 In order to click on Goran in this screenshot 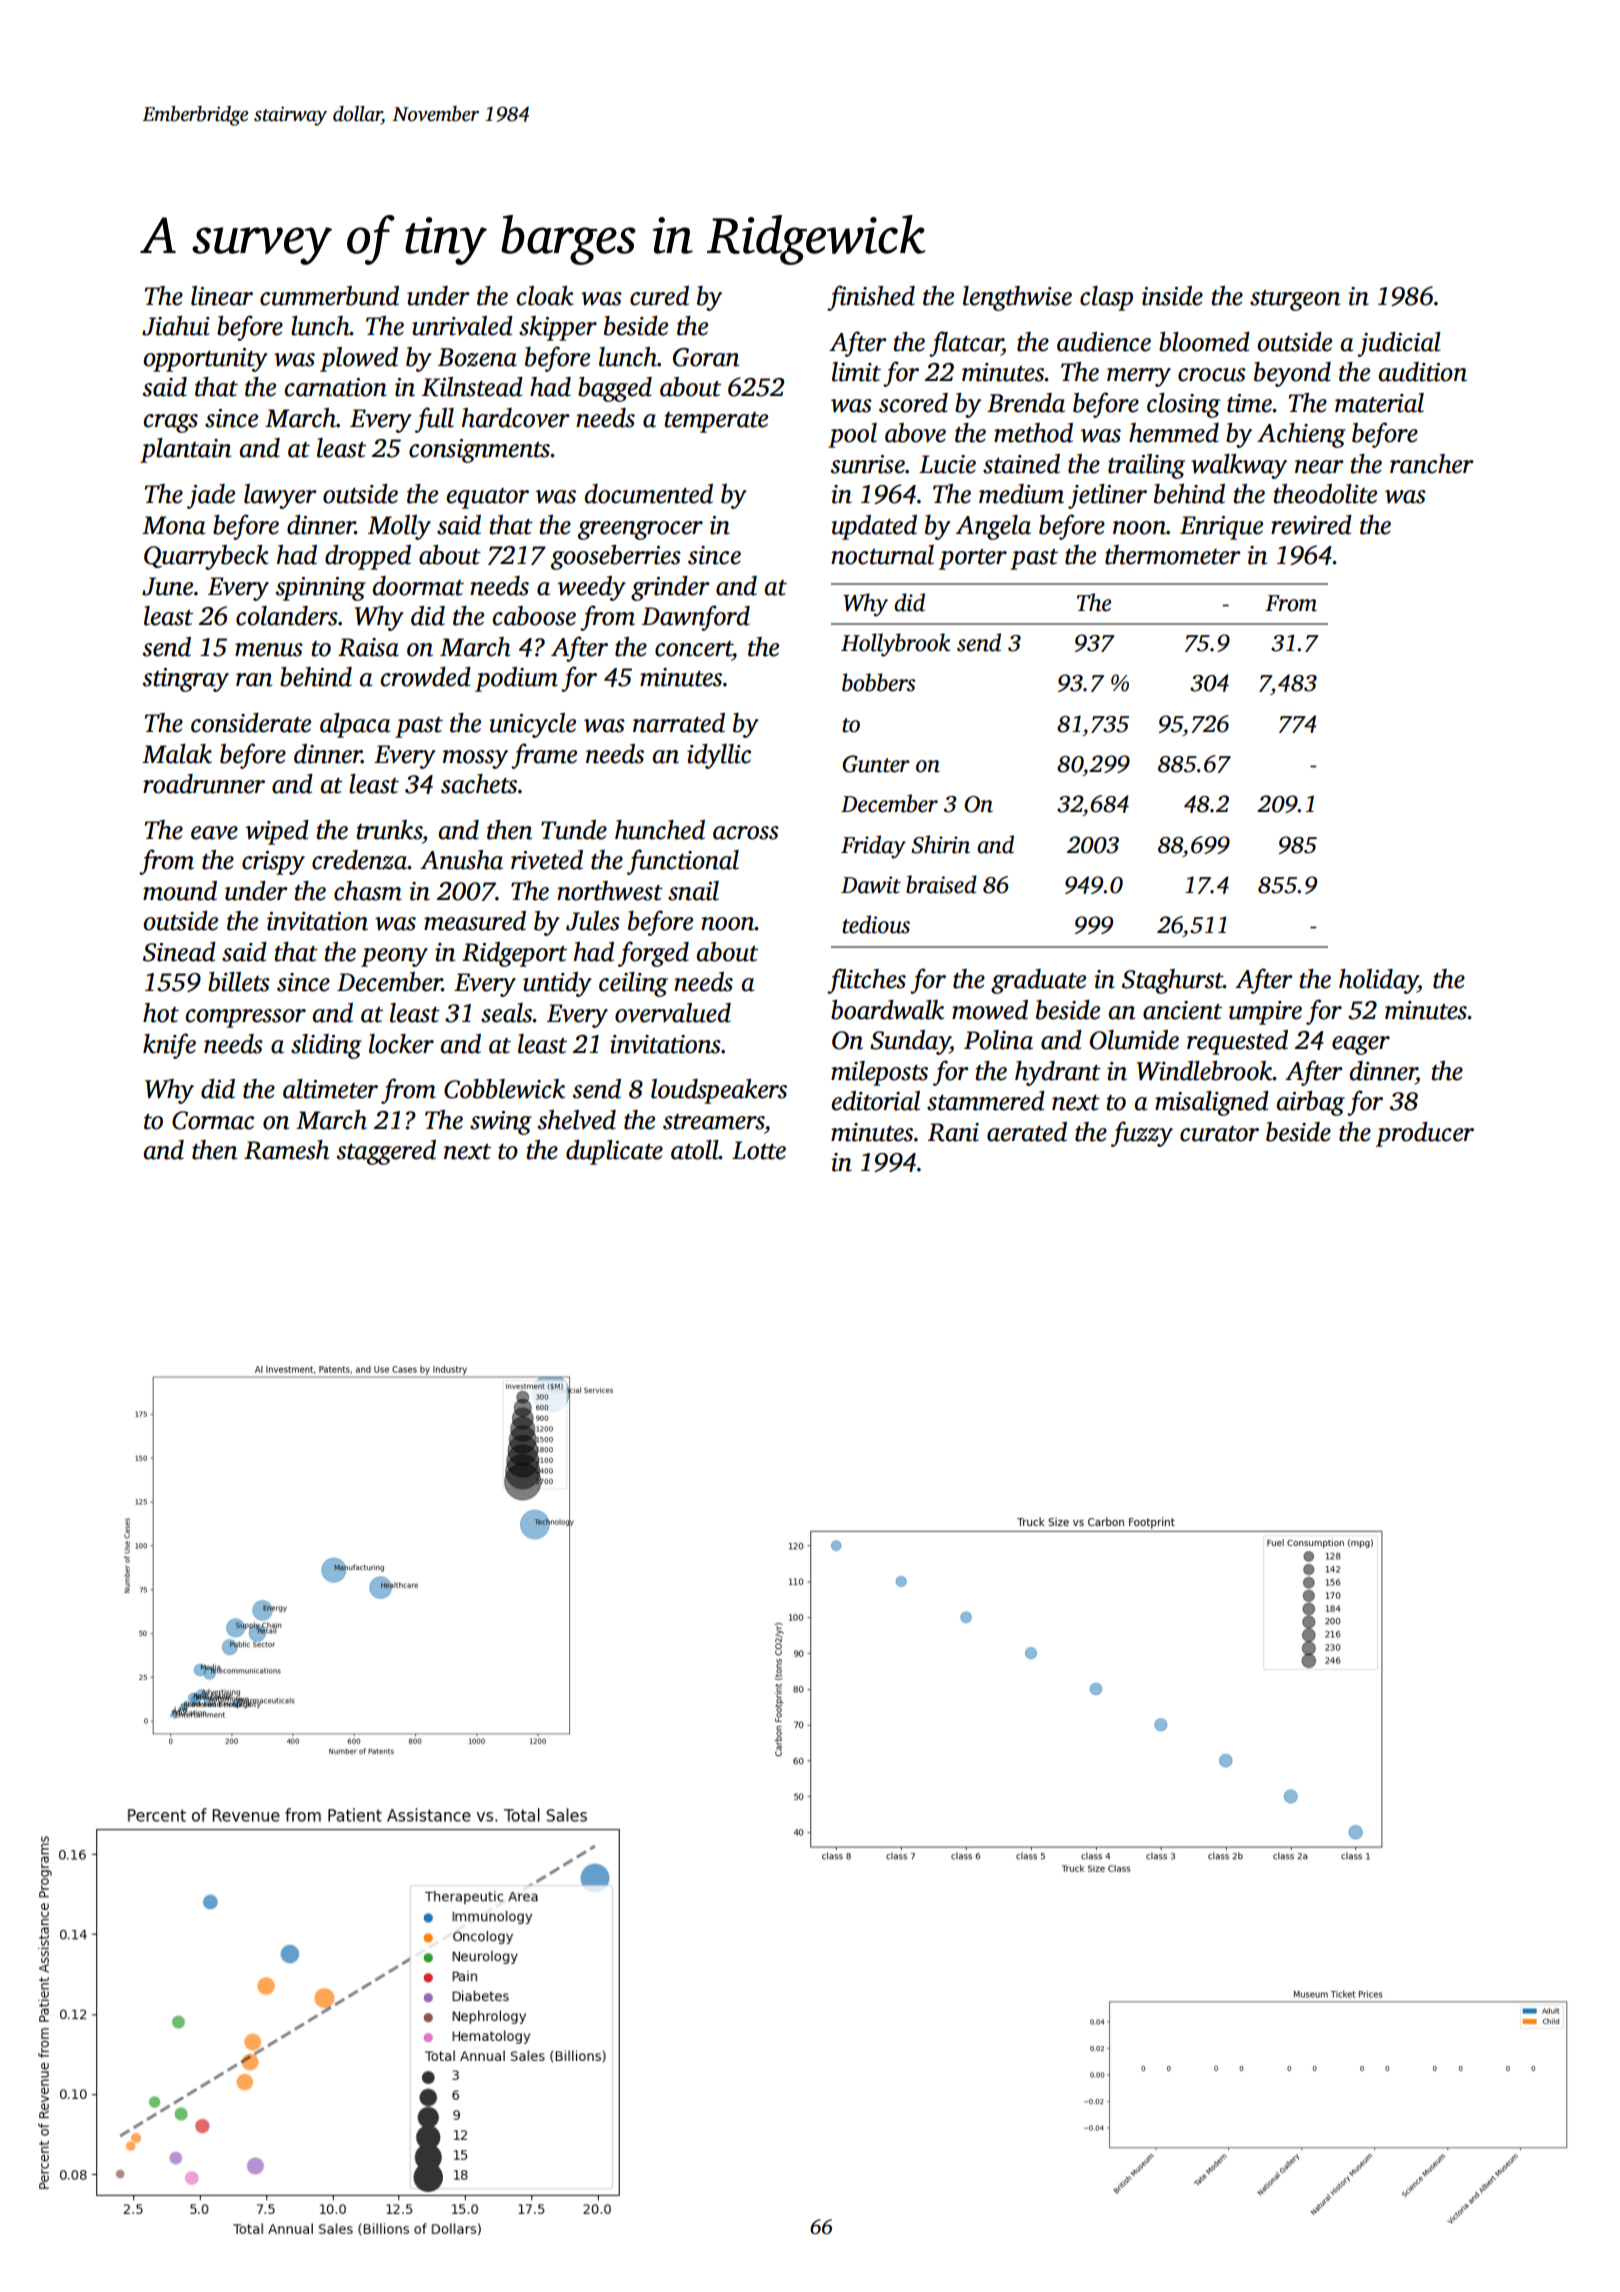, I will do `click(706, 357)`.
